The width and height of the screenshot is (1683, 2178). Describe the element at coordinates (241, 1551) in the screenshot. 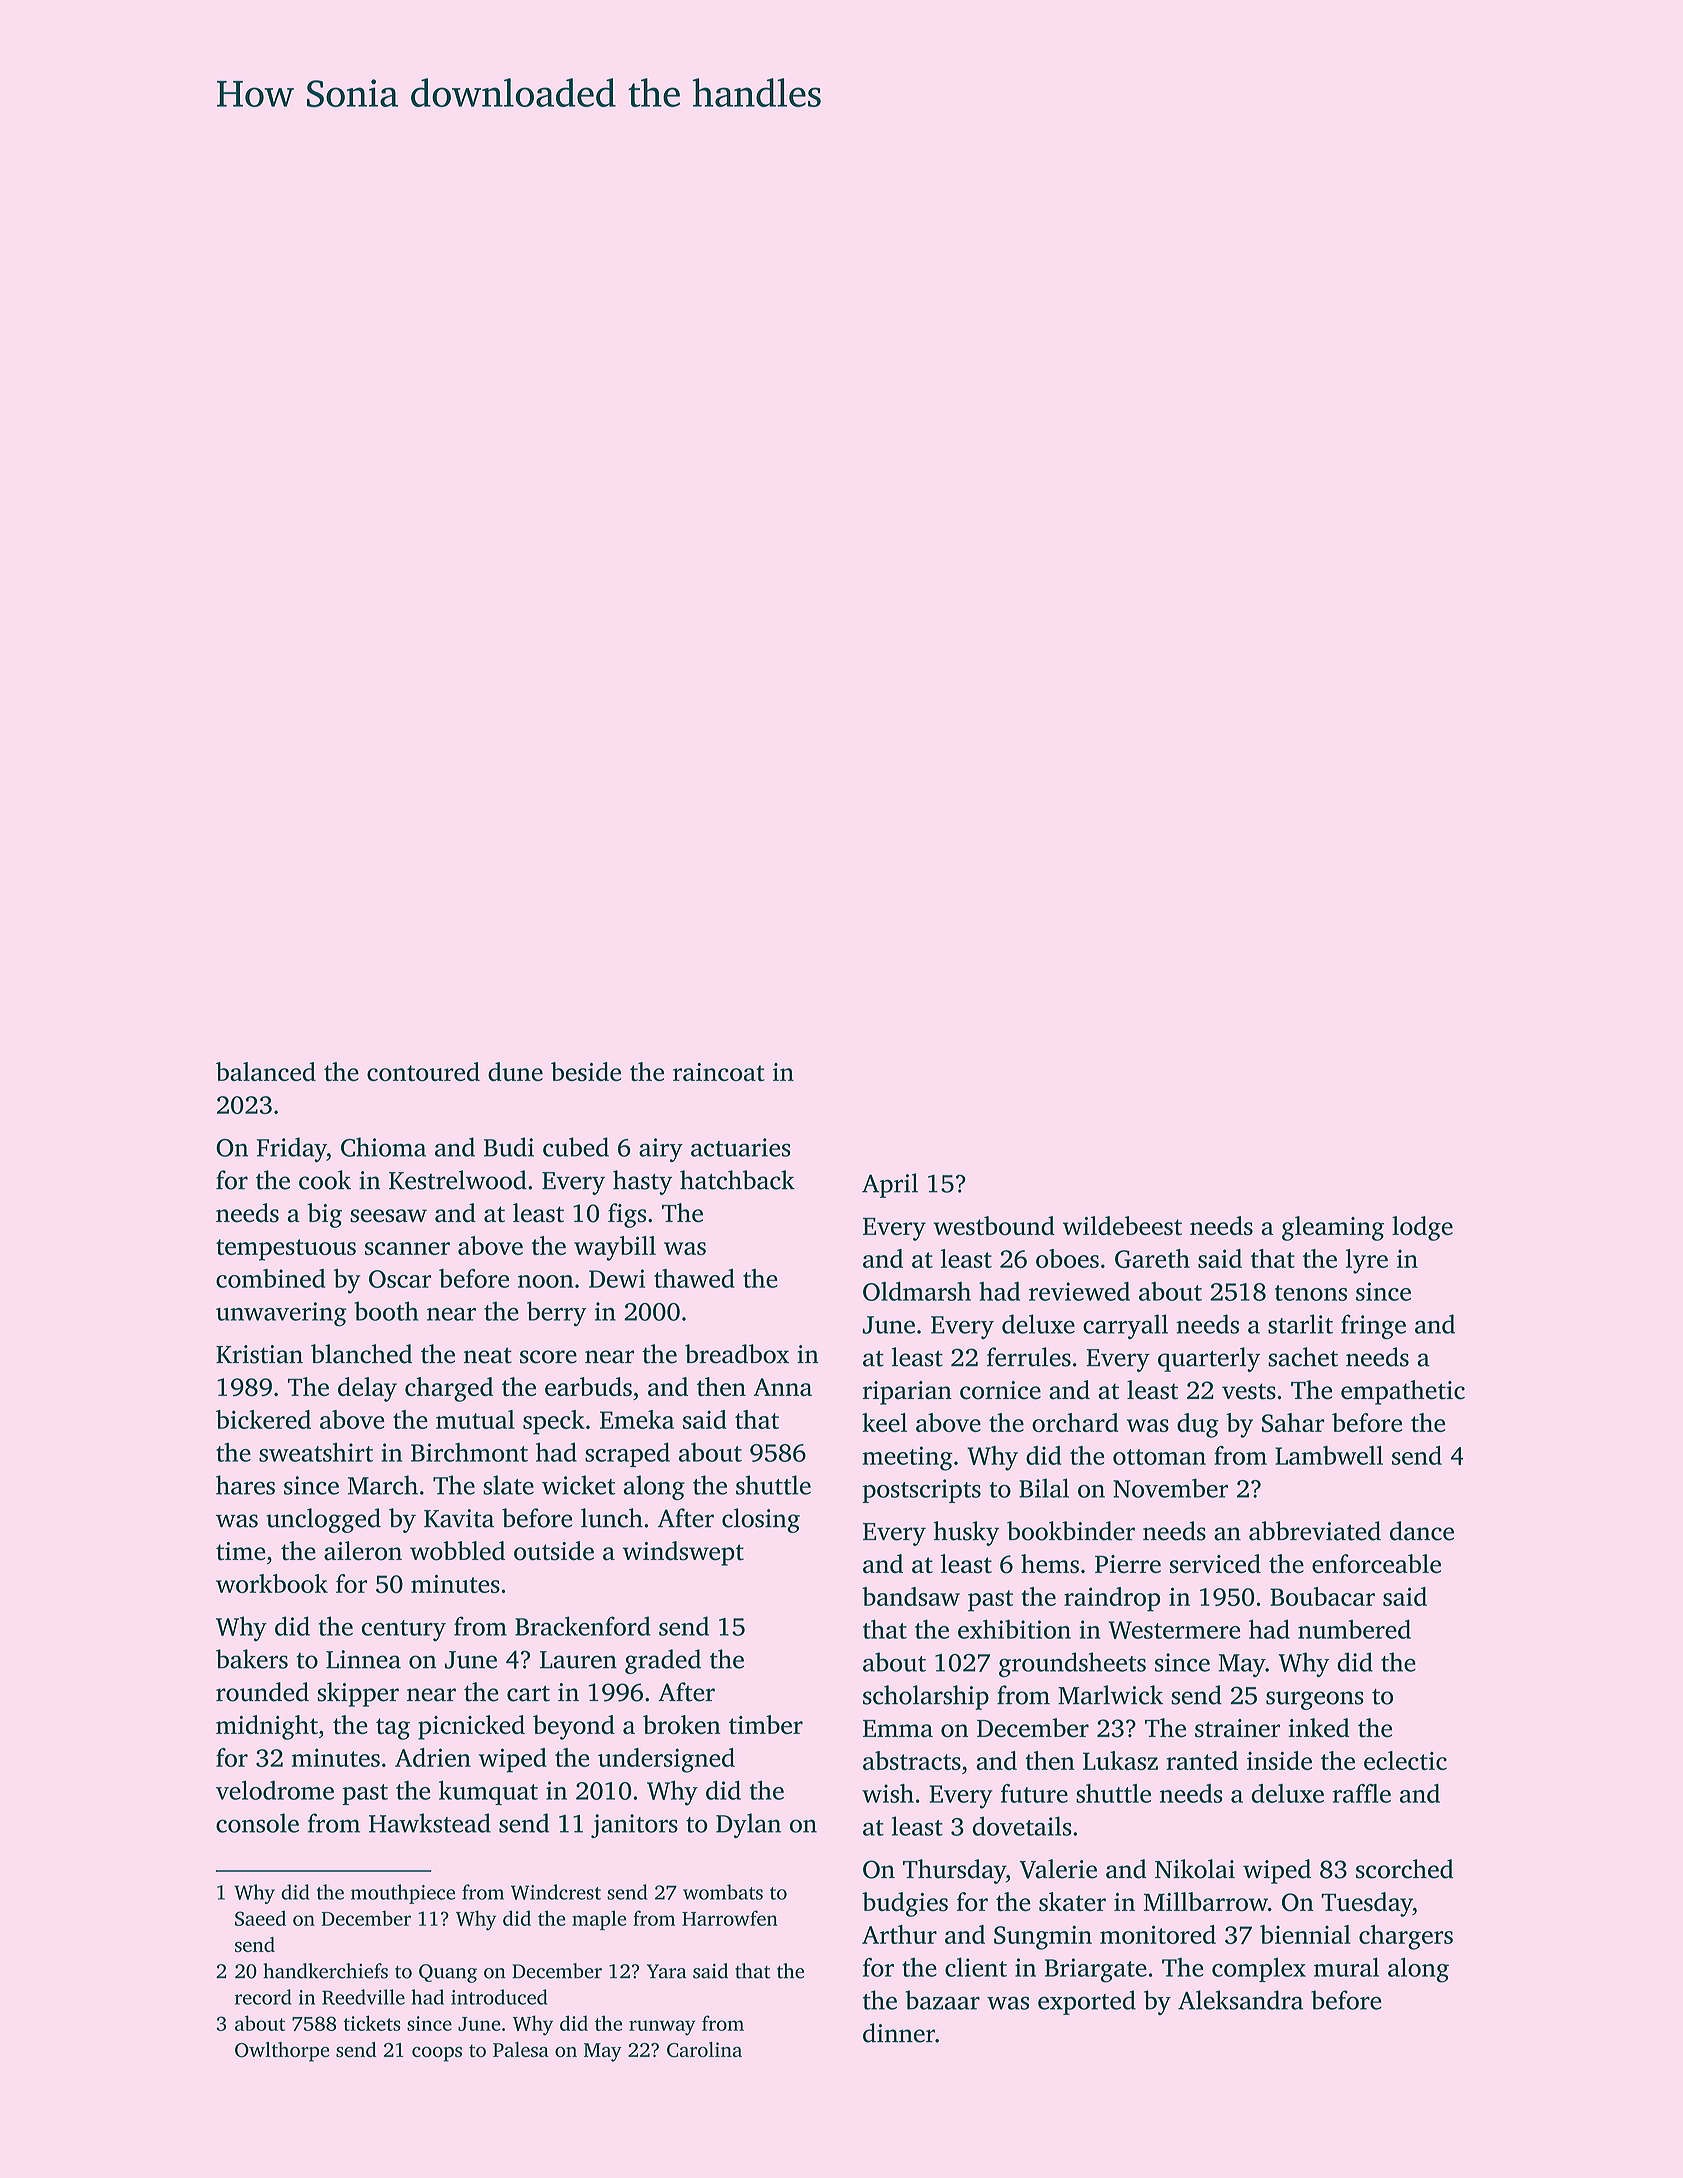

I see `time` at that location.
